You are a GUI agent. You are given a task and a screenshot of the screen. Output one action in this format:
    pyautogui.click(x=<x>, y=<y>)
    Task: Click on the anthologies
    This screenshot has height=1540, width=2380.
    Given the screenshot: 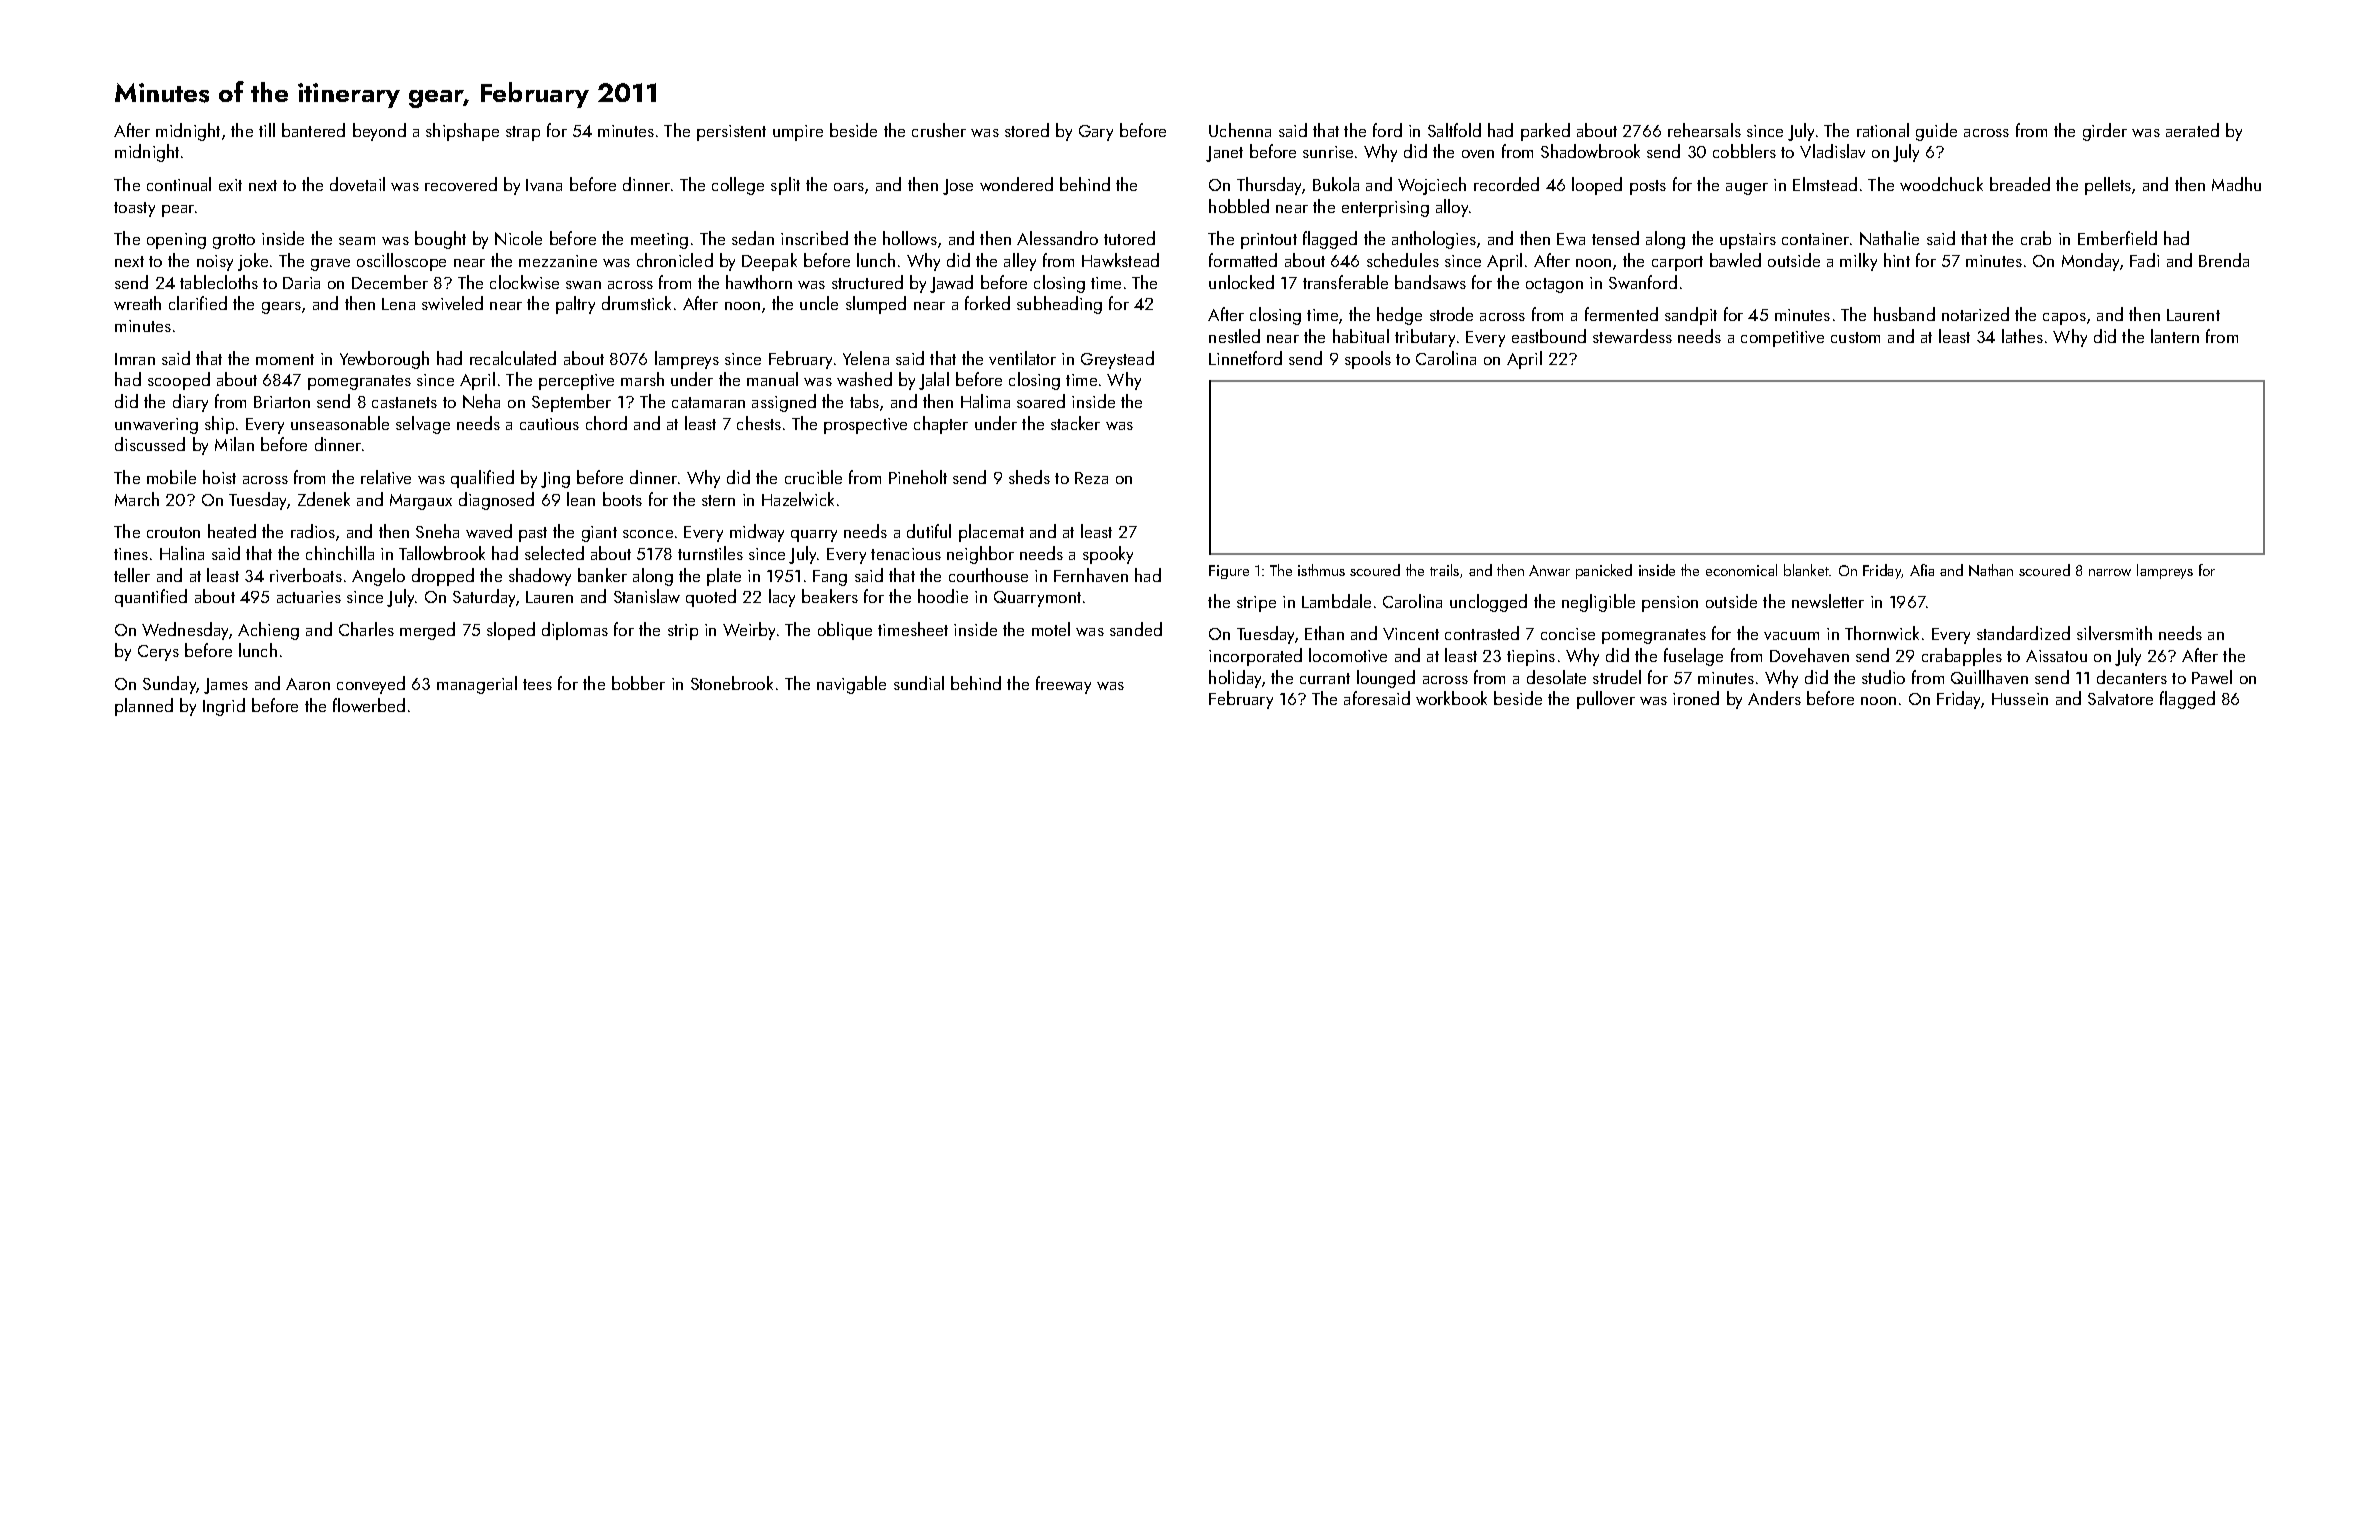 What is the action you would take?
    pyautogui.click(x=1434, y=240)
